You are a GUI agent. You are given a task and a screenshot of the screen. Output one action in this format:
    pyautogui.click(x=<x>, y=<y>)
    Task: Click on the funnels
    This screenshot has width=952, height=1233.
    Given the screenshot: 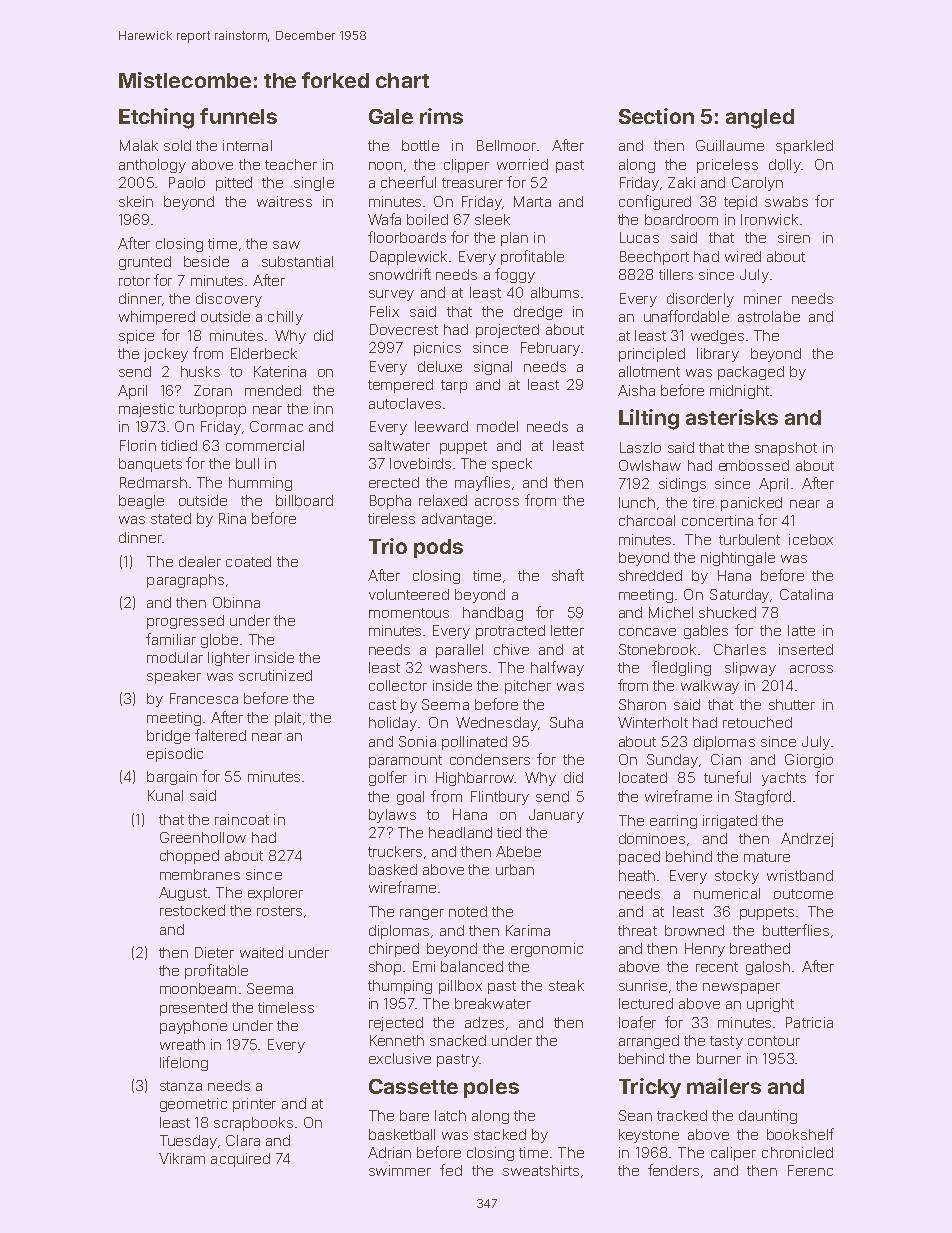 What is the action you would take?
    pyautogui.click(x=238, y=116)
